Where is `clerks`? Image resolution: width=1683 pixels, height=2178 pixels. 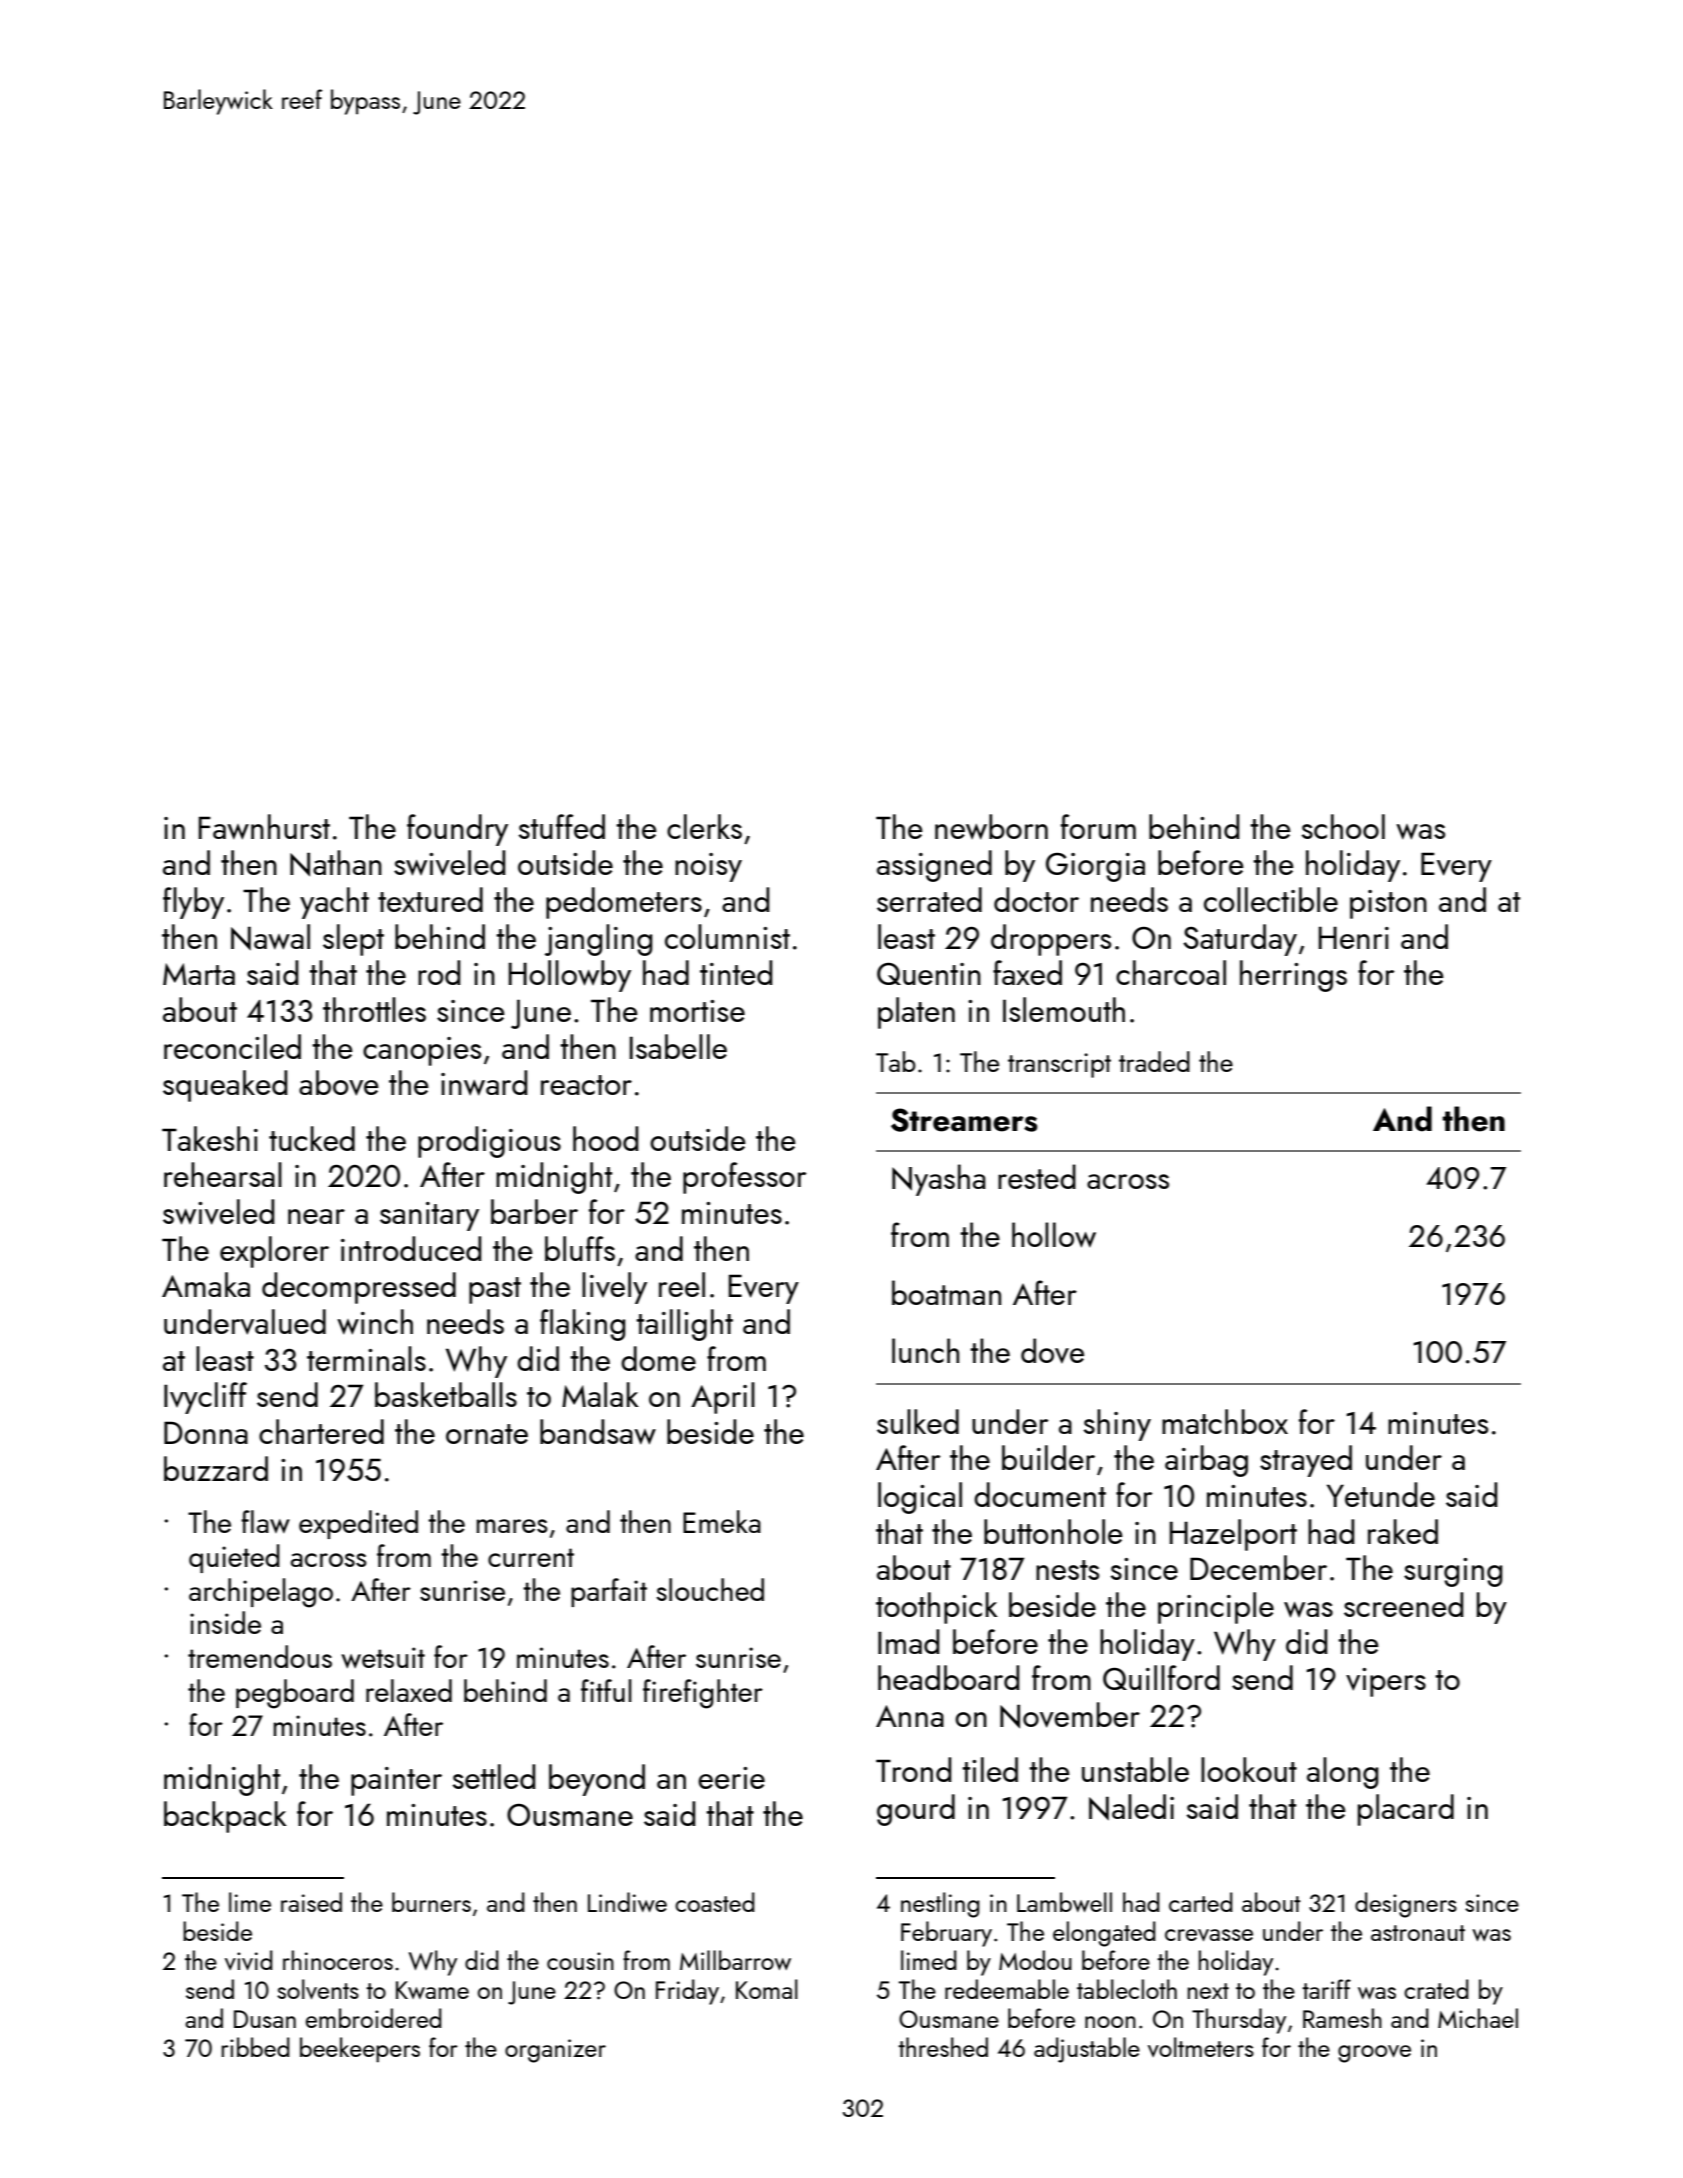 clerks is located at coordinates (704, 826).
